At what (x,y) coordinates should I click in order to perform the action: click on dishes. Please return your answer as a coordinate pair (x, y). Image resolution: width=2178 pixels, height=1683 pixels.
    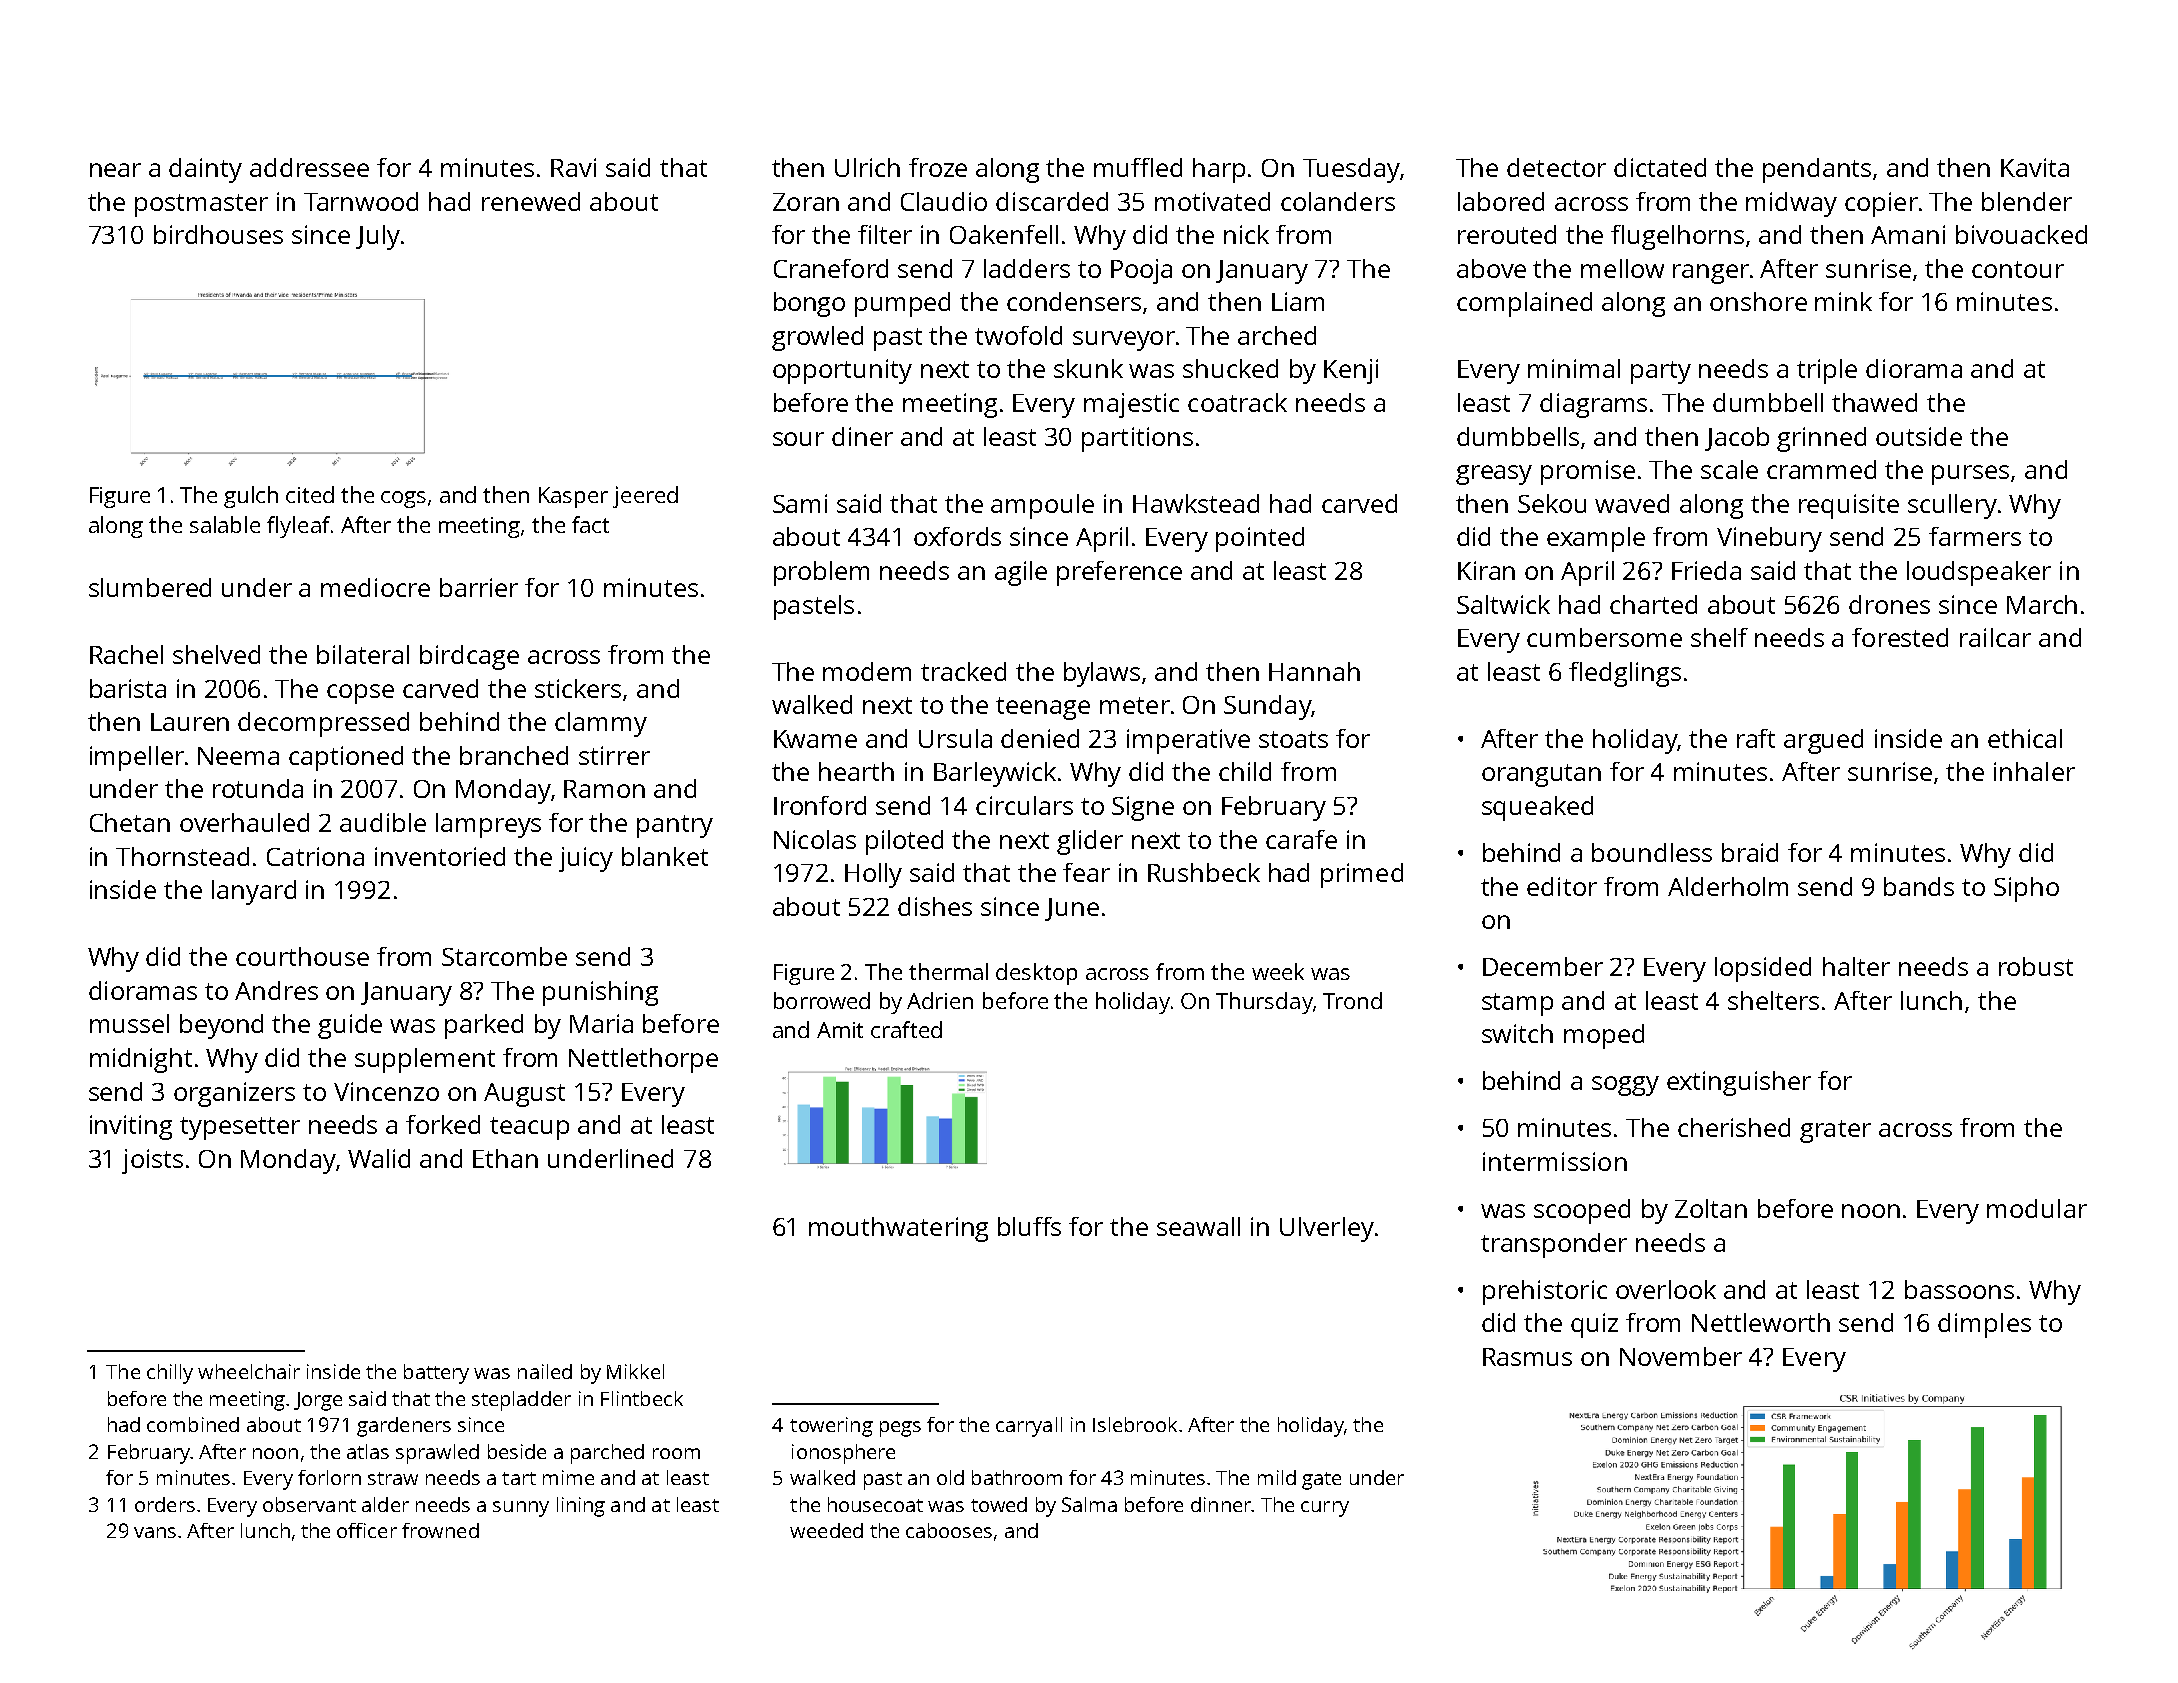
    Looking at the image, I should click on (935, 906).
